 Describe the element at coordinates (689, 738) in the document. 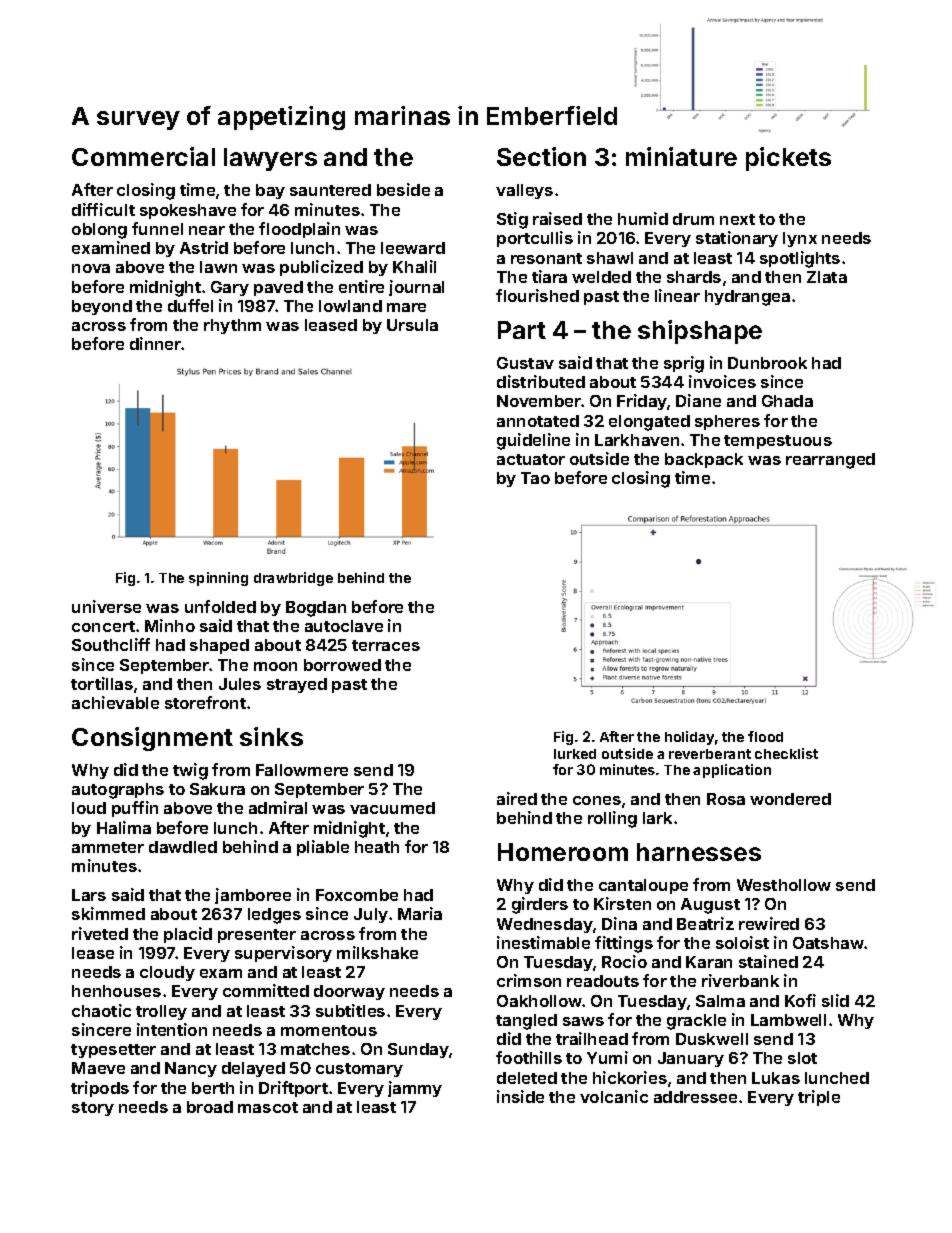

I see `holiday` at that location.
